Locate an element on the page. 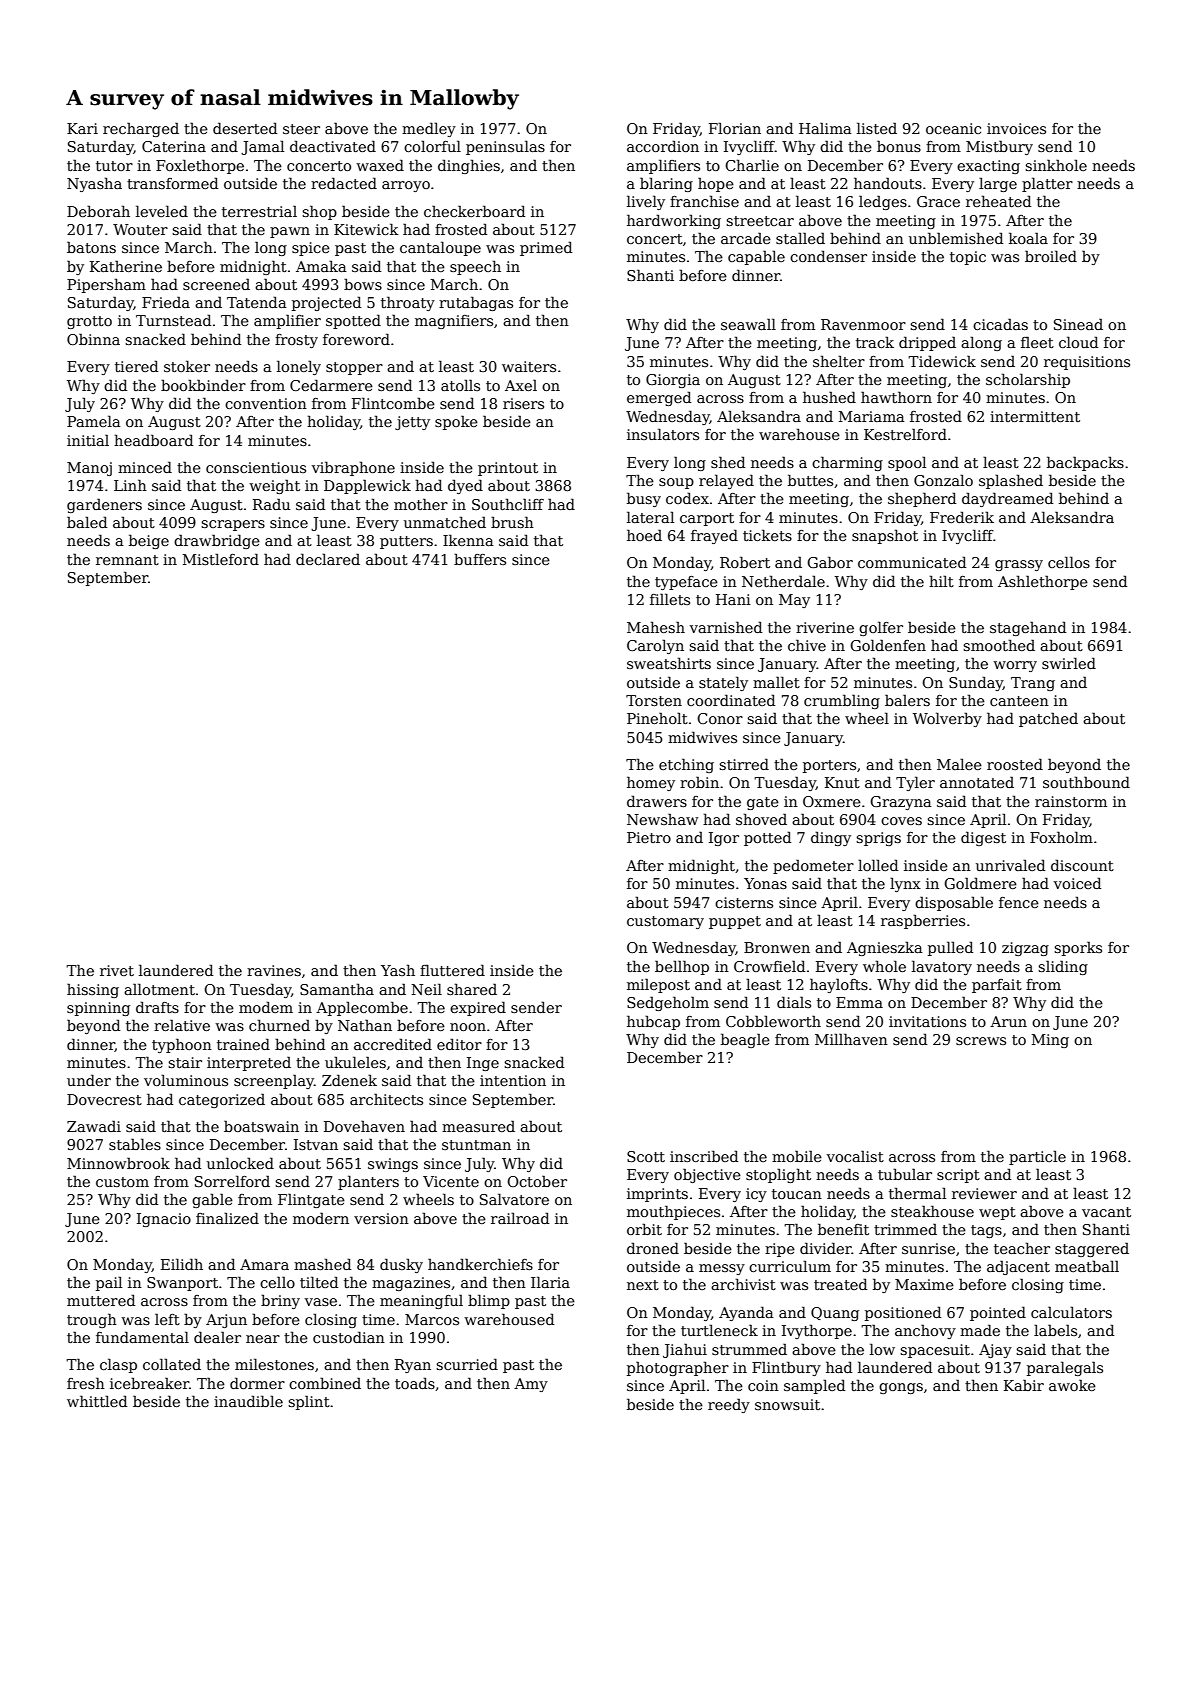 The image size is (1204, 1703). typeface is located at coordinates (686, 583).
